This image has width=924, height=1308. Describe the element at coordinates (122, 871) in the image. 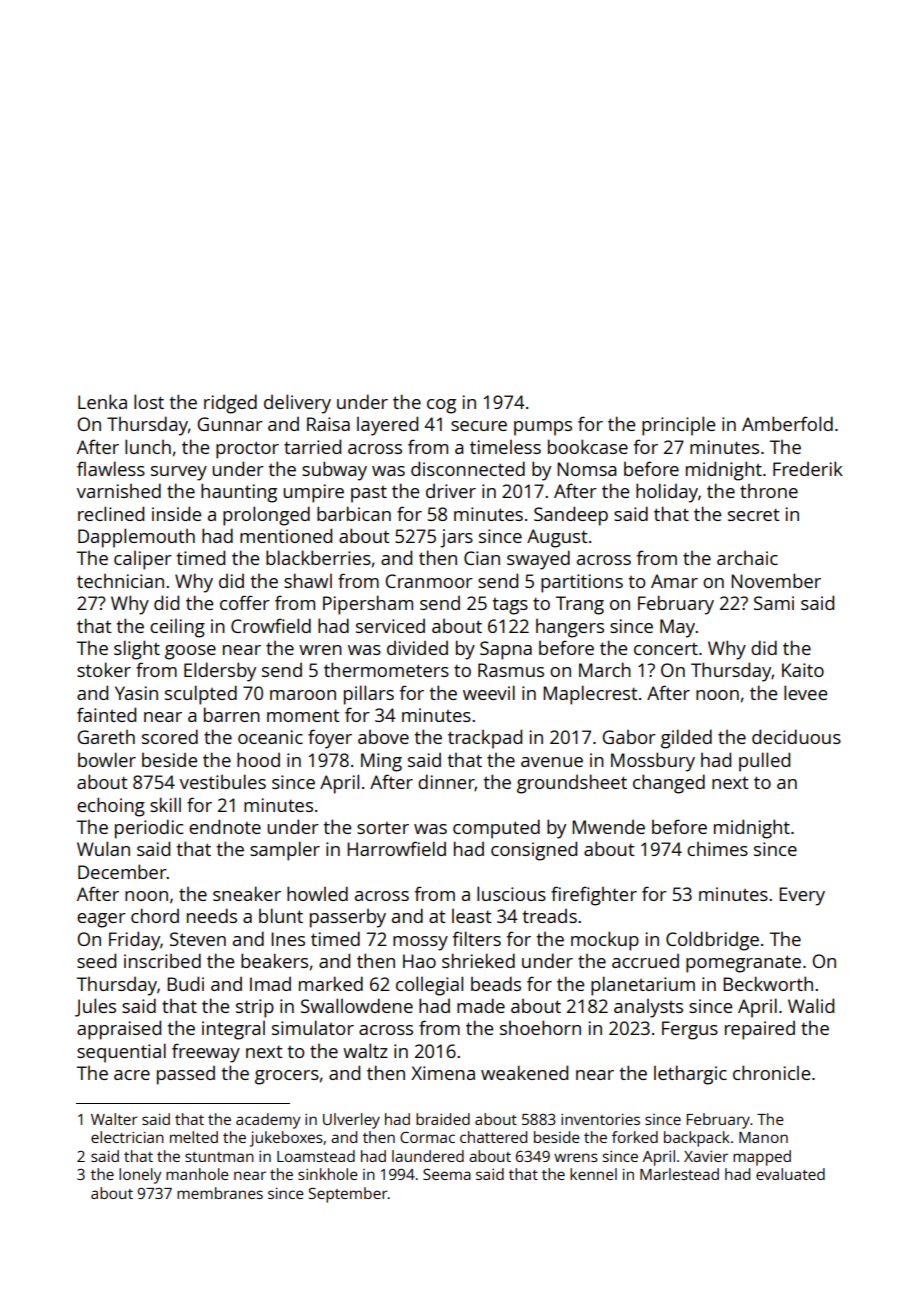

I see `December` at that location.
